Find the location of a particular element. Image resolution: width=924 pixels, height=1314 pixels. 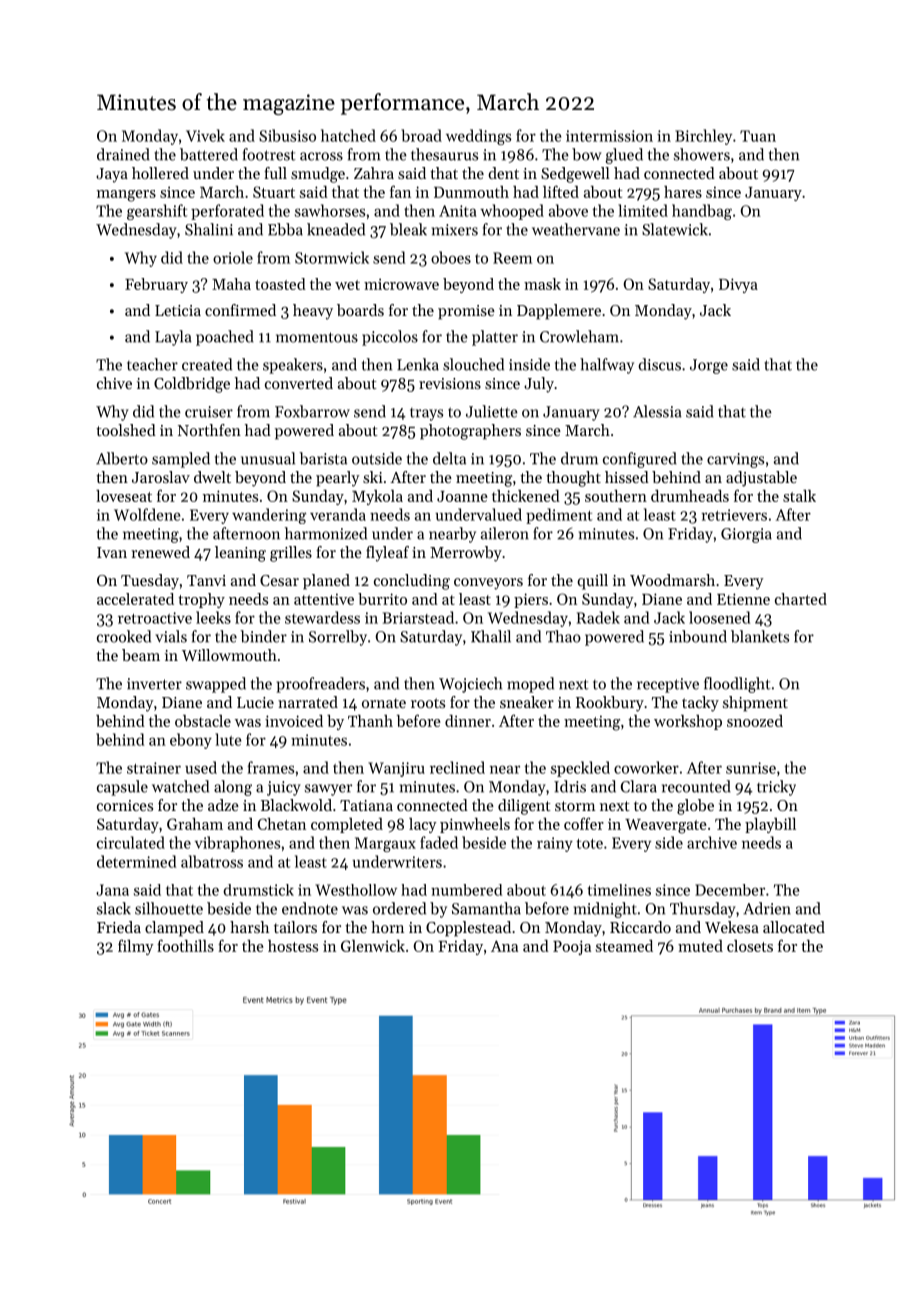

toolshed is located at coordinates (126, 430).
